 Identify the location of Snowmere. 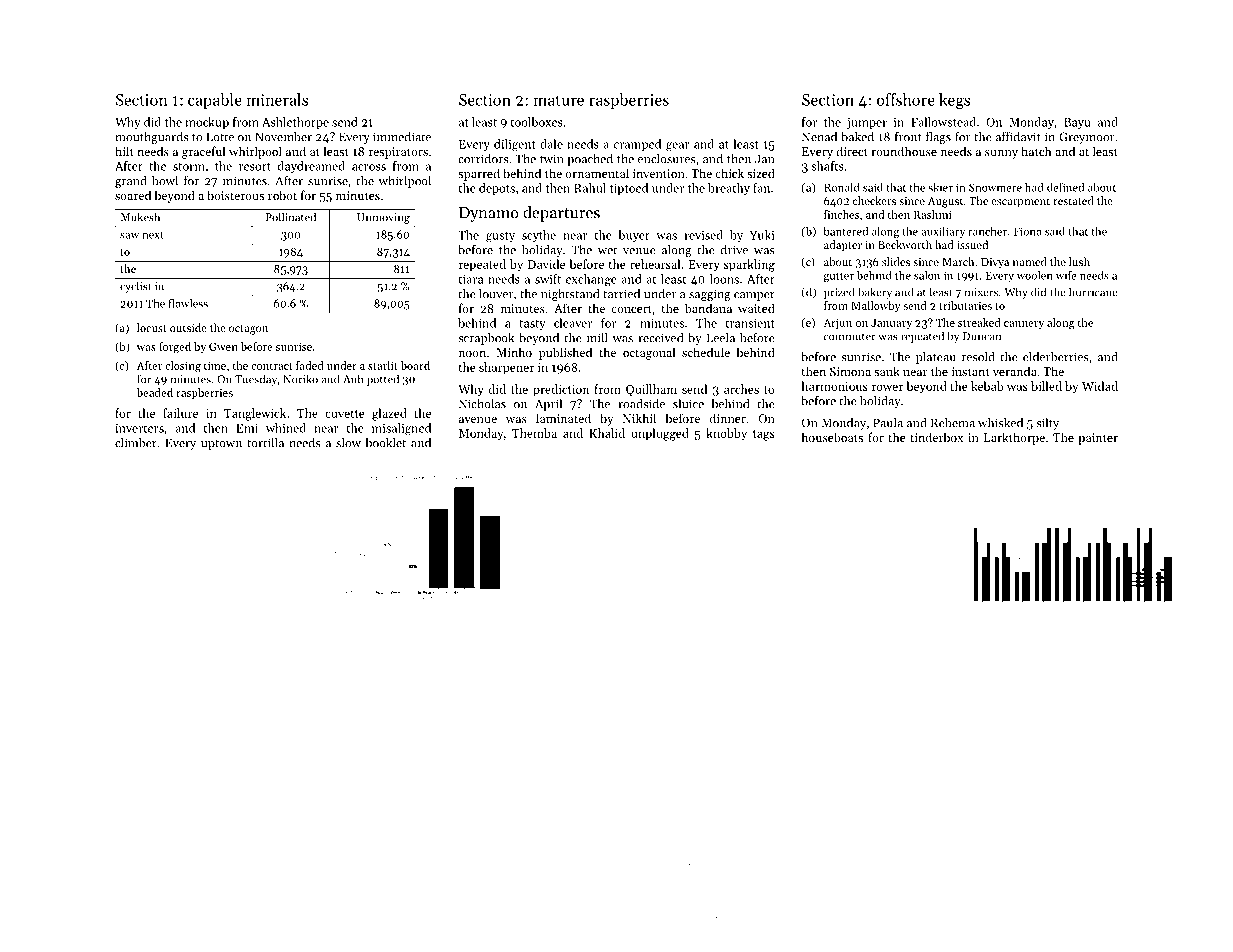
(995, 187).
